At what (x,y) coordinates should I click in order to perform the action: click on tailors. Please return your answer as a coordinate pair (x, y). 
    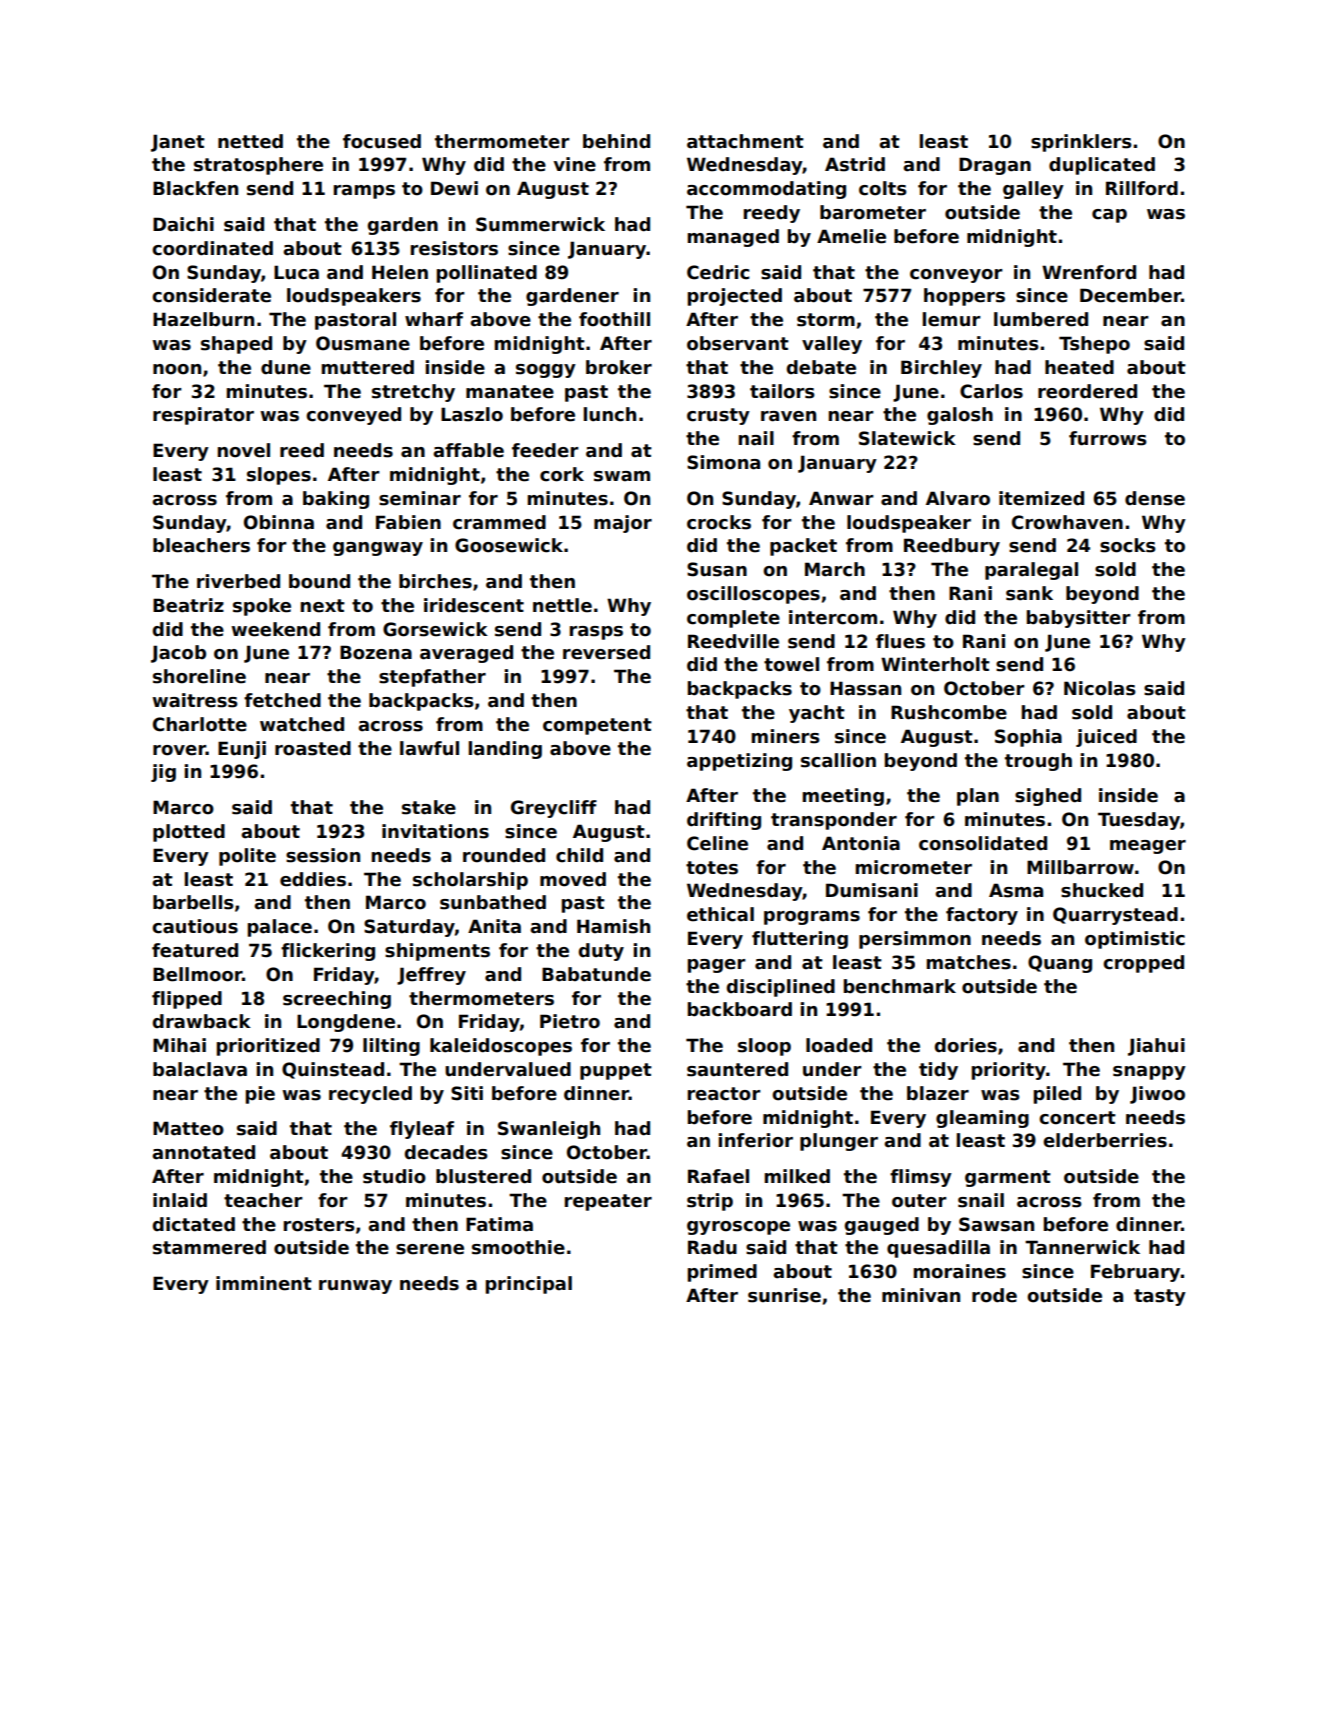
    Looking at the image, I should click on (782, 391).
